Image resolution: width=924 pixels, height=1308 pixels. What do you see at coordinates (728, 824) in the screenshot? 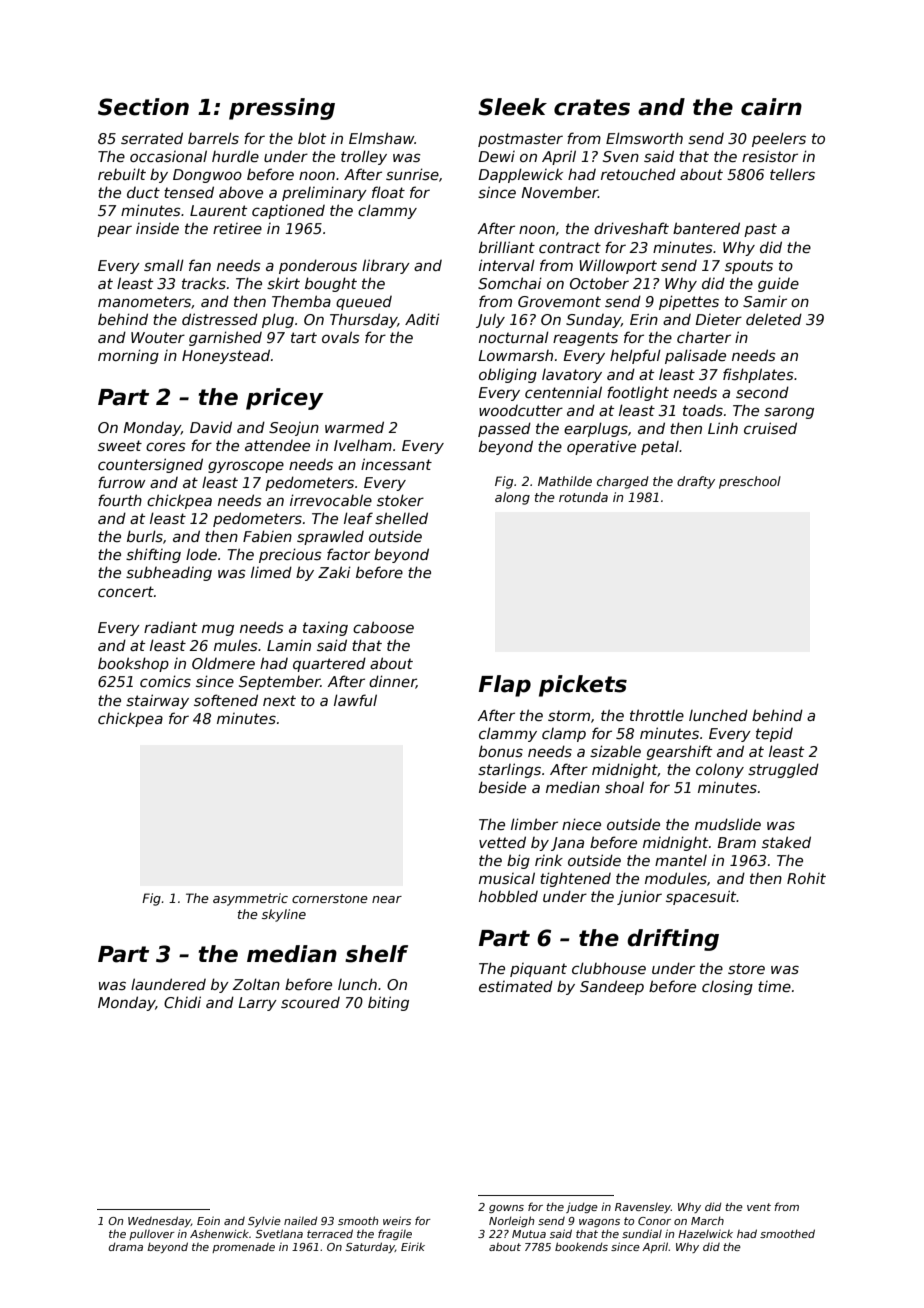
I see `mudslide` at bounding box center [728, 824].
